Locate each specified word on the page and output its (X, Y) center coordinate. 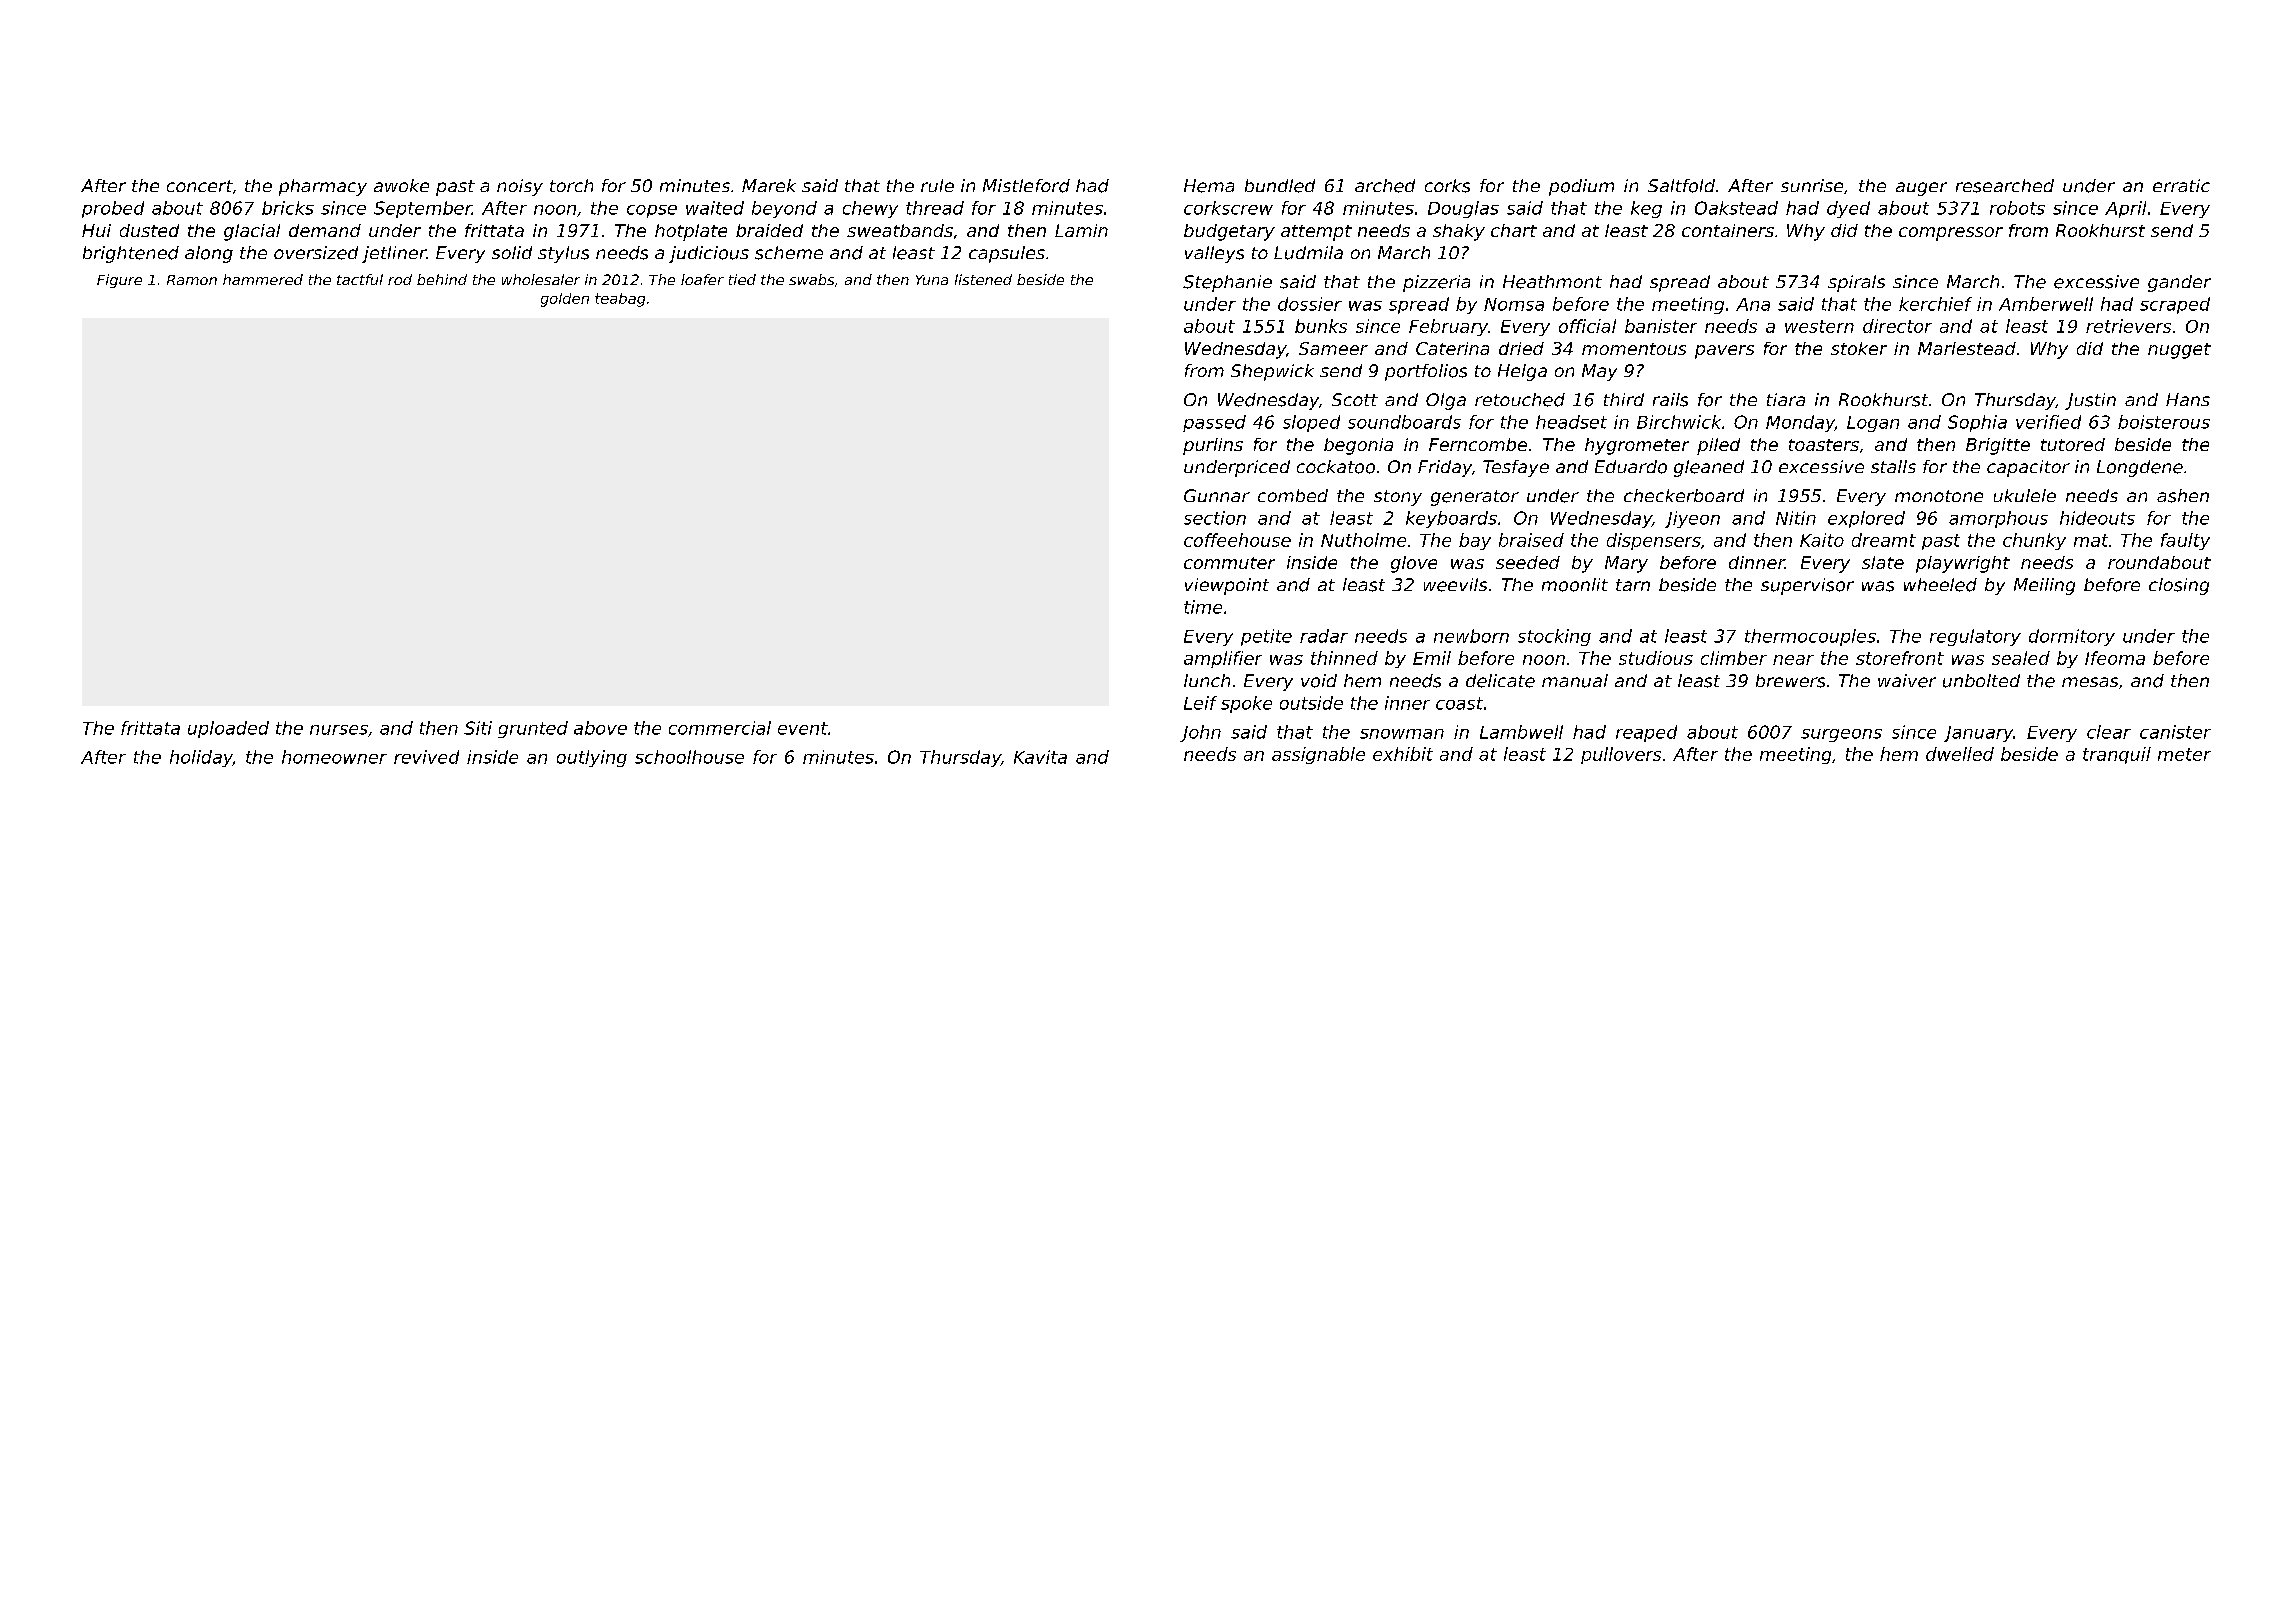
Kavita (1040, 757)
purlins (1213, 446)
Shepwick (1272, 372)
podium (1581, 187)
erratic (2181, 185)
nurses (339, 730)
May (1599, 372)
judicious (709, 254)
